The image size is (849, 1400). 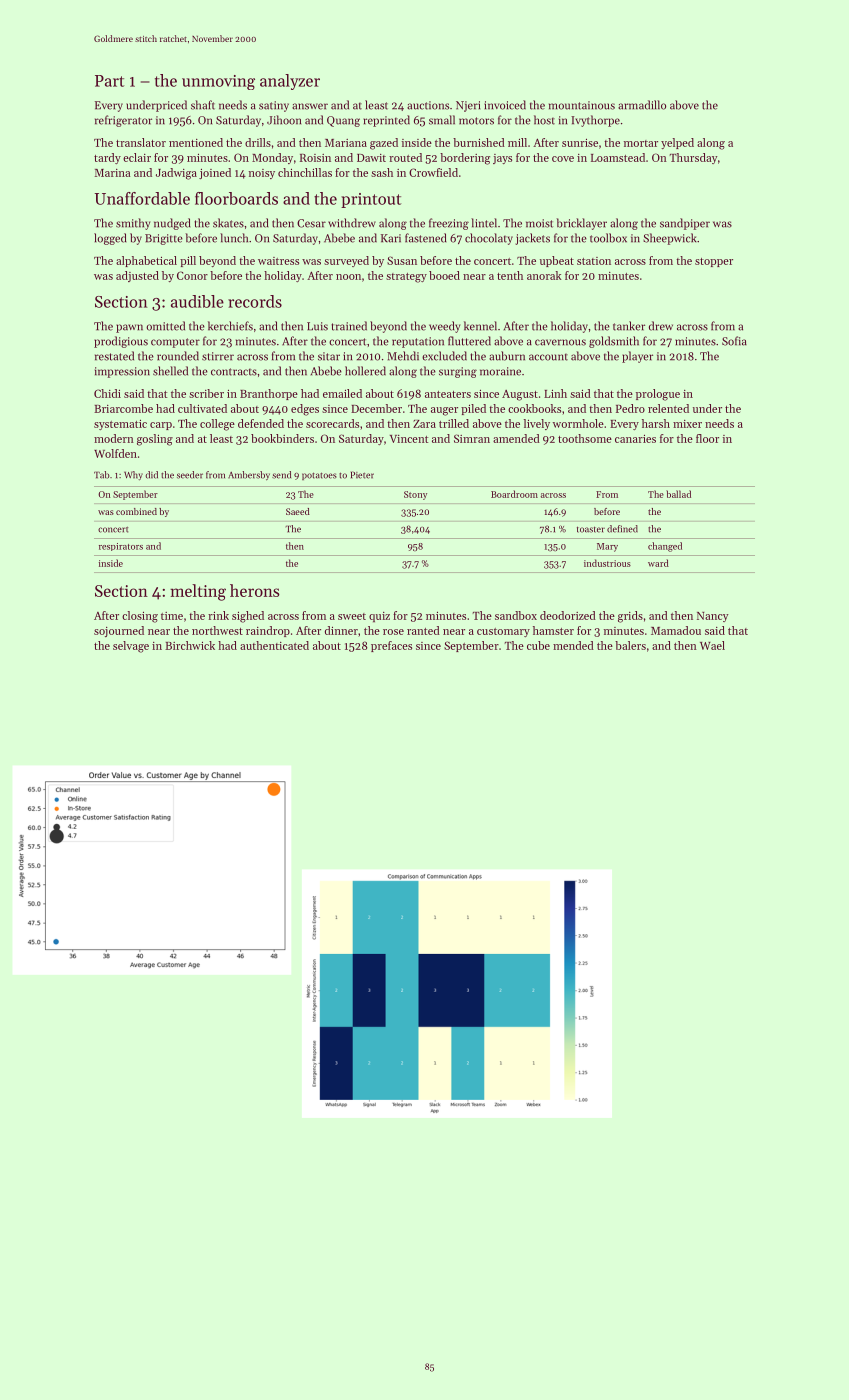 What do you see at coordinates (642, 105) in the screenshot?
I see `armadillo` at bounding box center [642, 105].
